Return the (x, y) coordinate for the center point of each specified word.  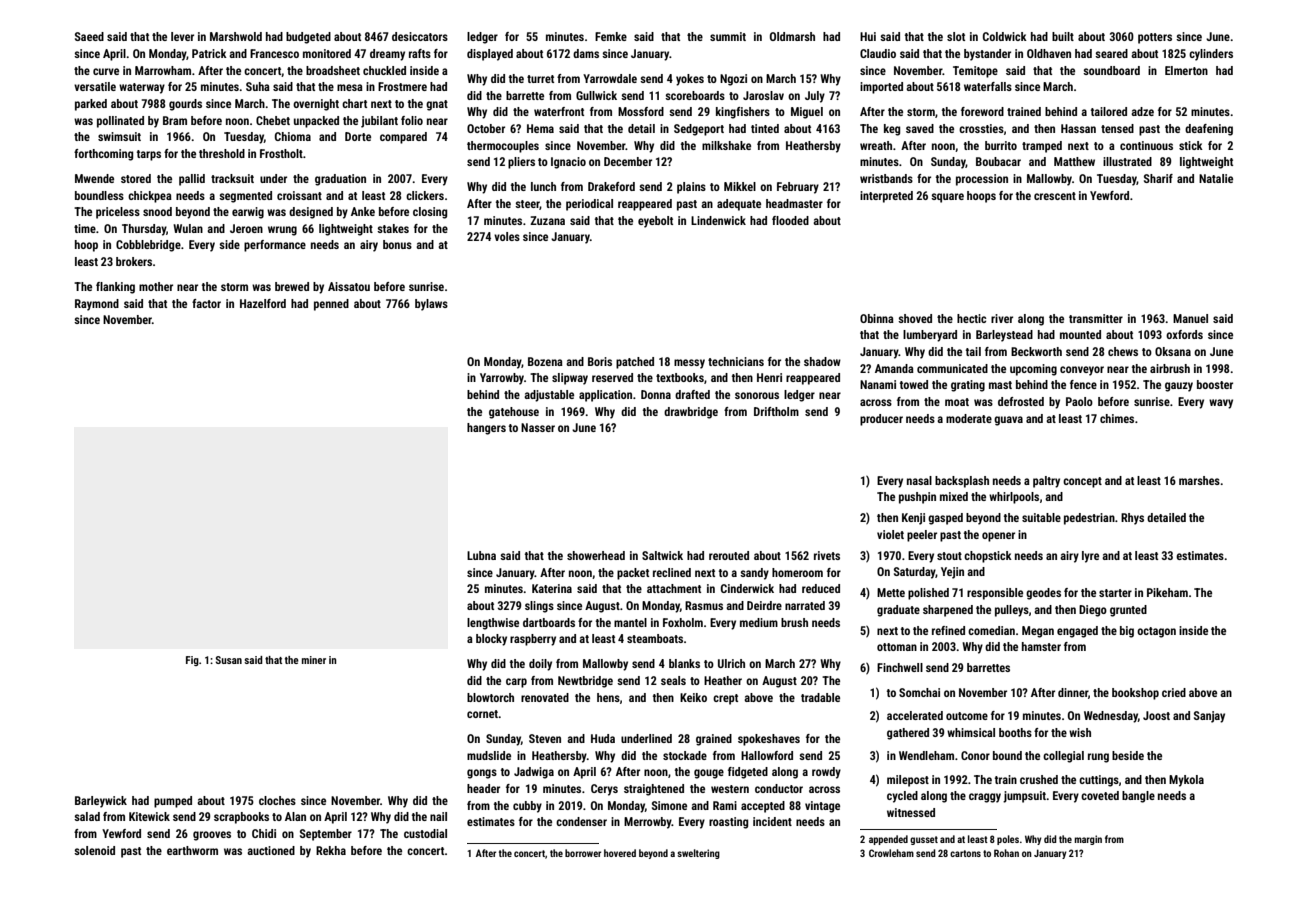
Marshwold (236, 36)
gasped (945, 519)
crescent (1055, 196)
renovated (545, 697)
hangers (486, 429)
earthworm (192, 850)
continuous (1146, 145)
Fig (192, 661)
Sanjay (1209, 717)
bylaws (431, 305)
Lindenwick (718, 220)
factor (206, 303)
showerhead (596, 555)
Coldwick (1005, 36)
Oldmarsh (792, 36)
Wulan (188, 228)
